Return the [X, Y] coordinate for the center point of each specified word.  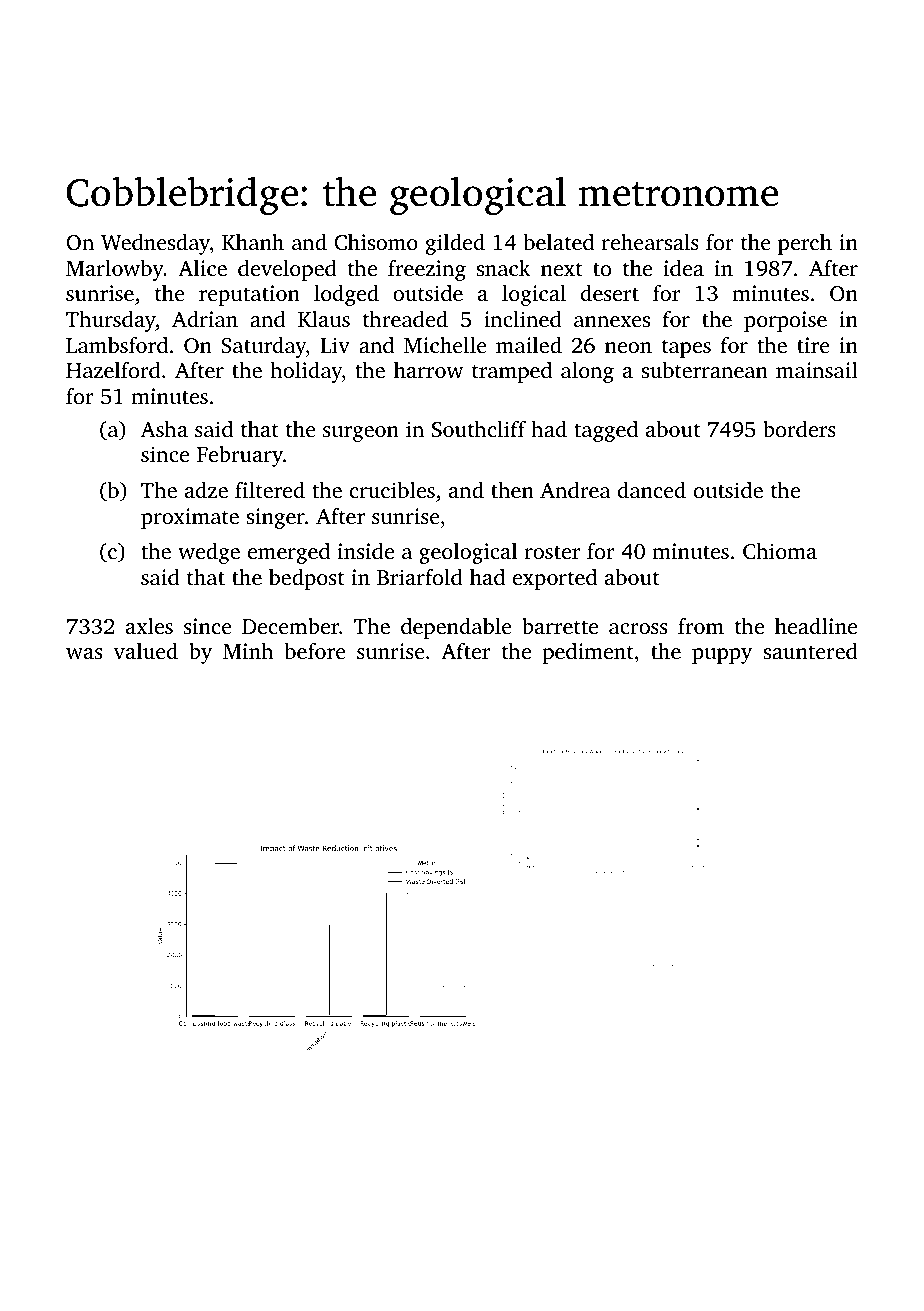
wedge [209, 553]
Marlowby [115, 270]
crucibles [392, 490]
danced [652, 490]
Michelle [445, 345]
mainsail [817, 370]
